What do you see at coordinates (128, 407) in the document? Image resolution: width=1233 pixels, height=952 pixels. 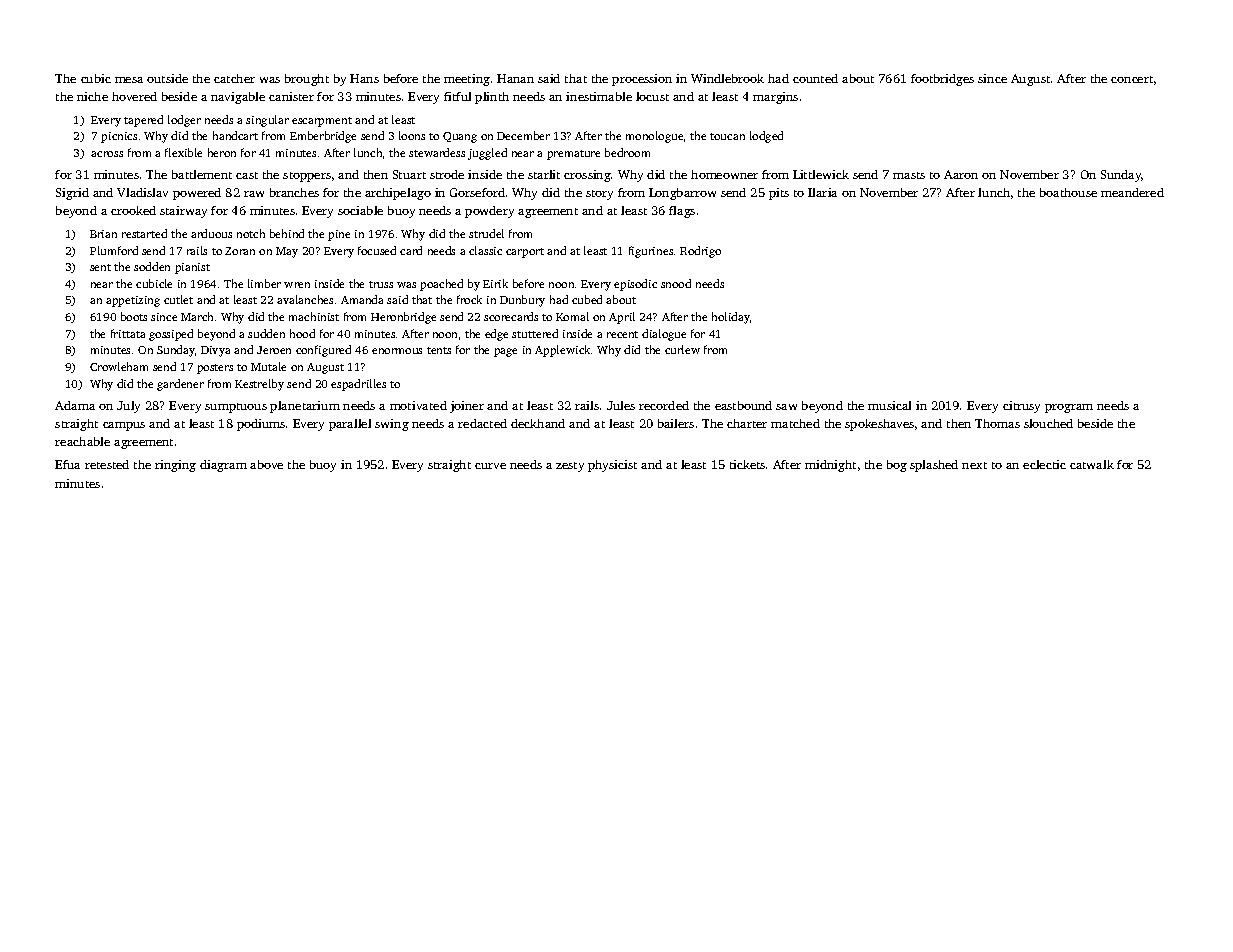 I see `July` at bounding box center [128, 407].
